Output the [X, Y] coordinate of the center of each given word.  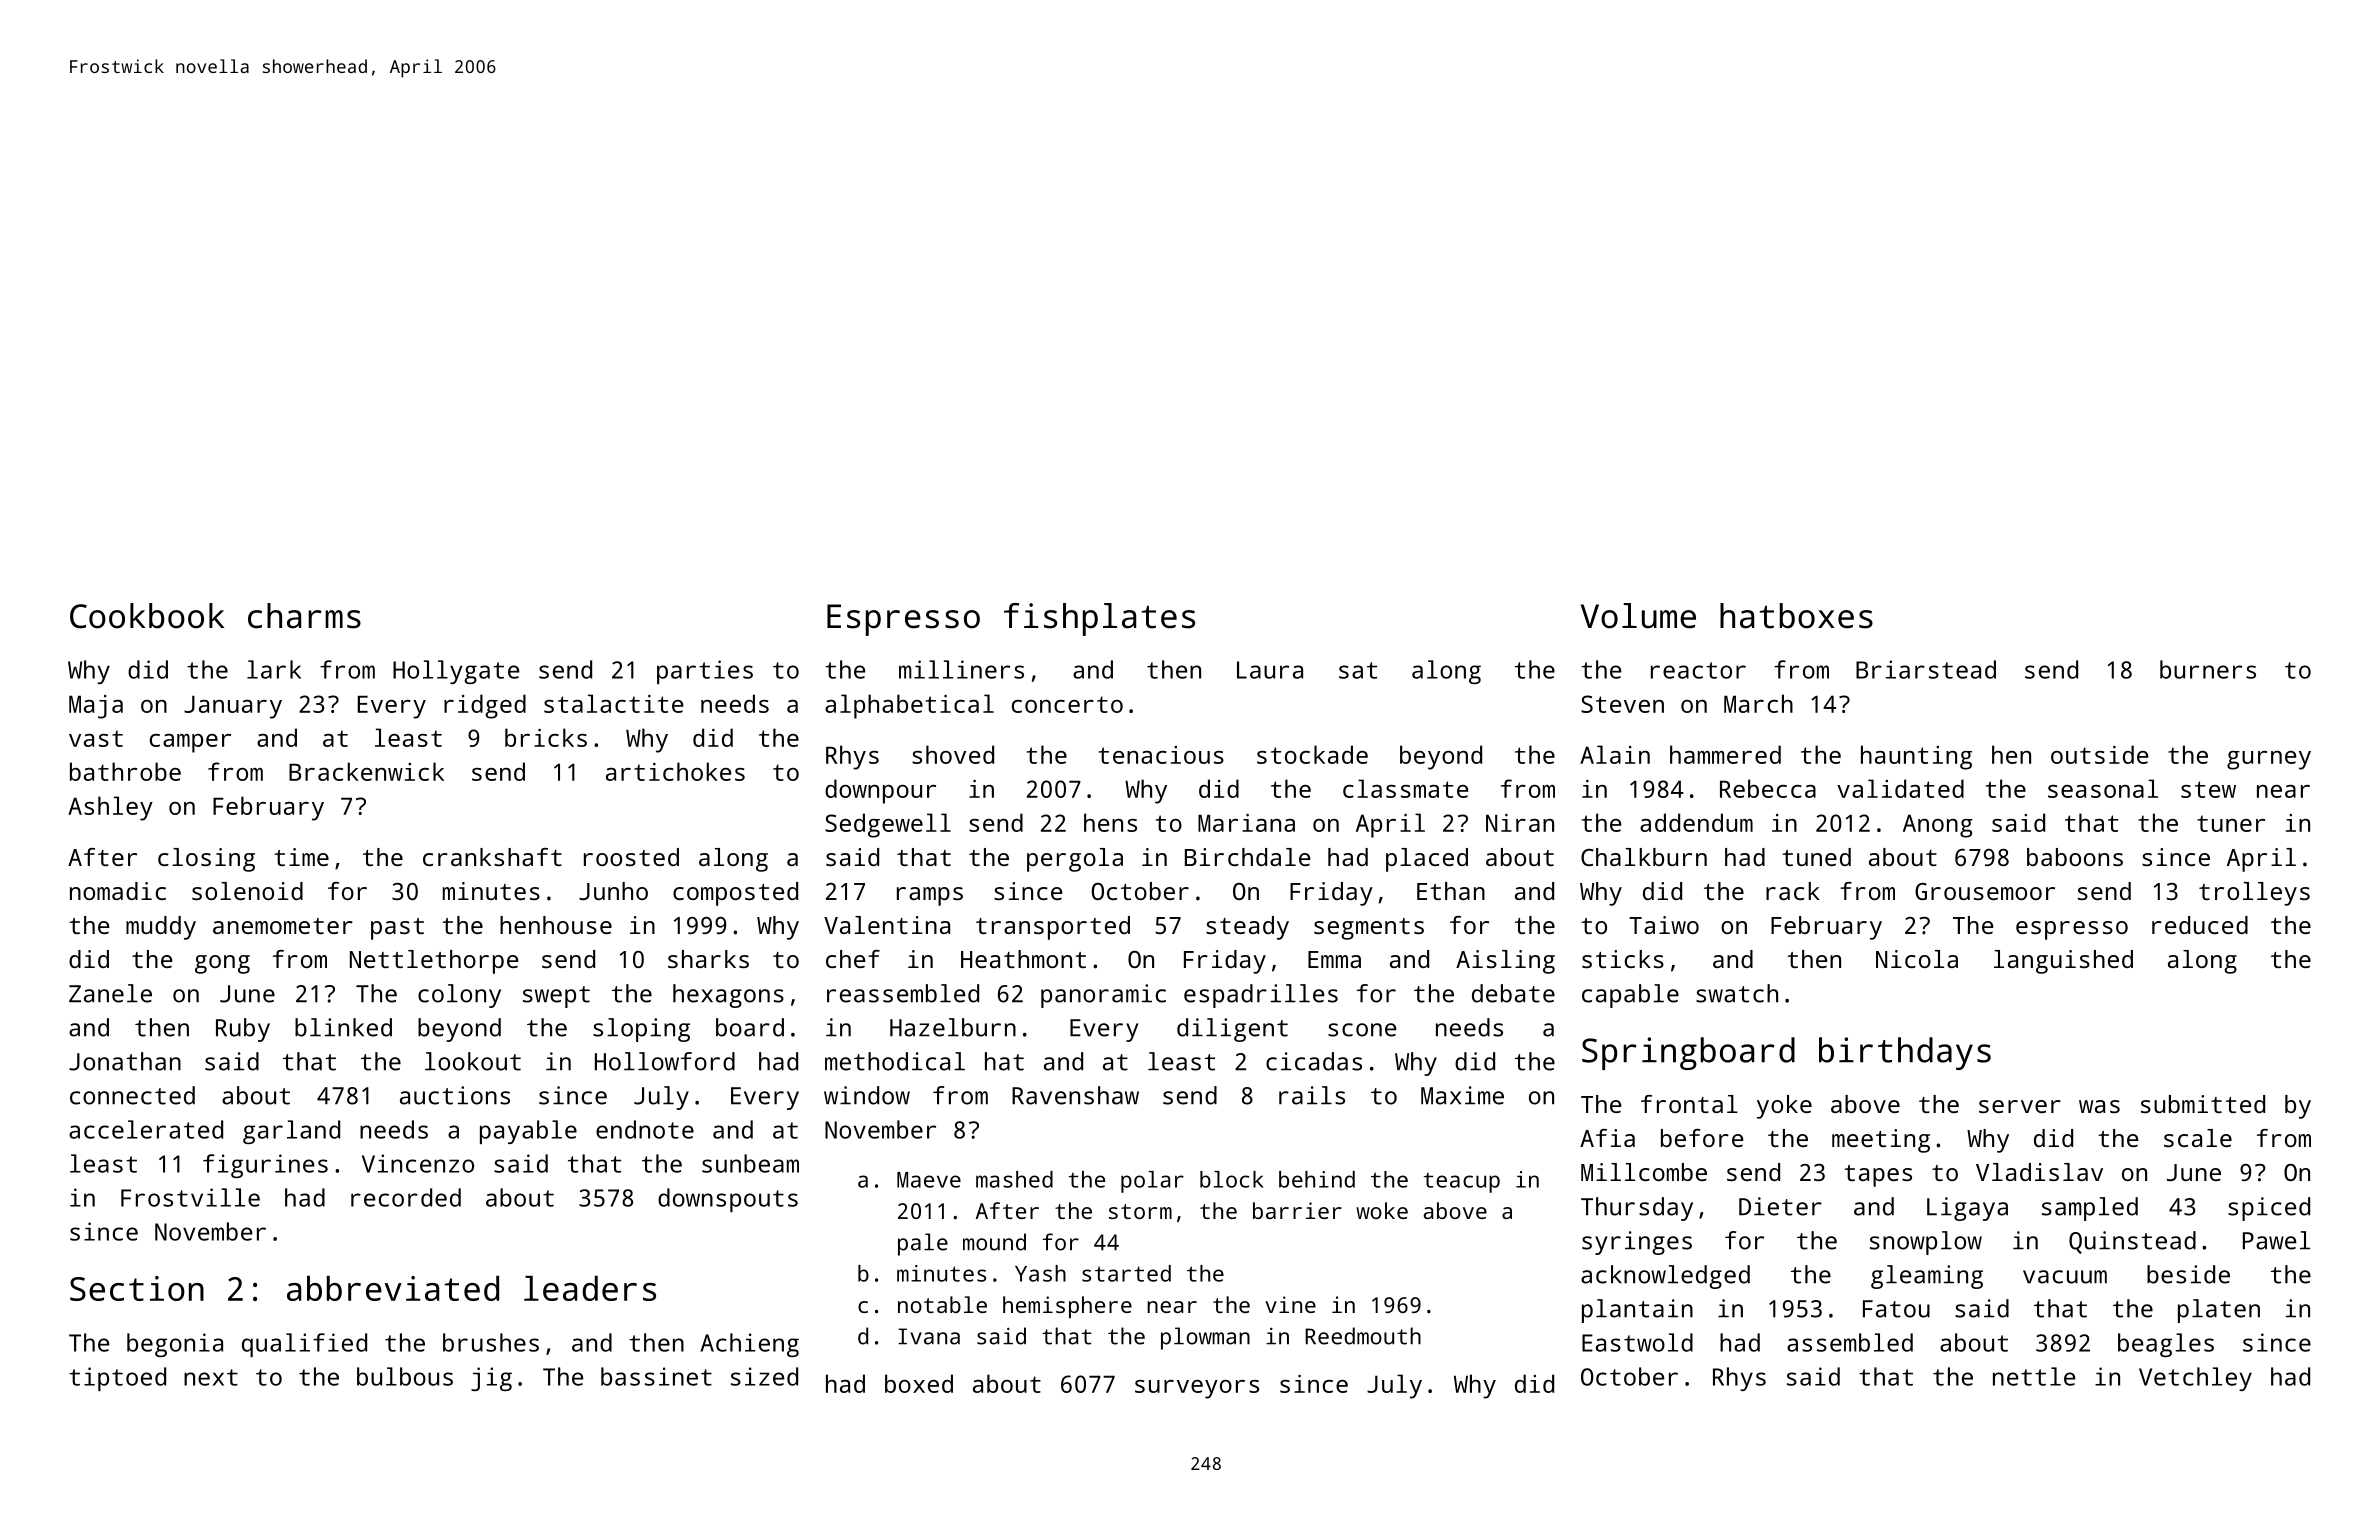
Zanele [110, 993]
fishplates [1099, 619]
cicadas [1314, 1061]
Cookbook [147, 616]
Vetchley [2195, 1379]
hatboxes [1796, 616]
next [211, 1377]
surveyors [1197, 1389]
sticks [1623, 959]
